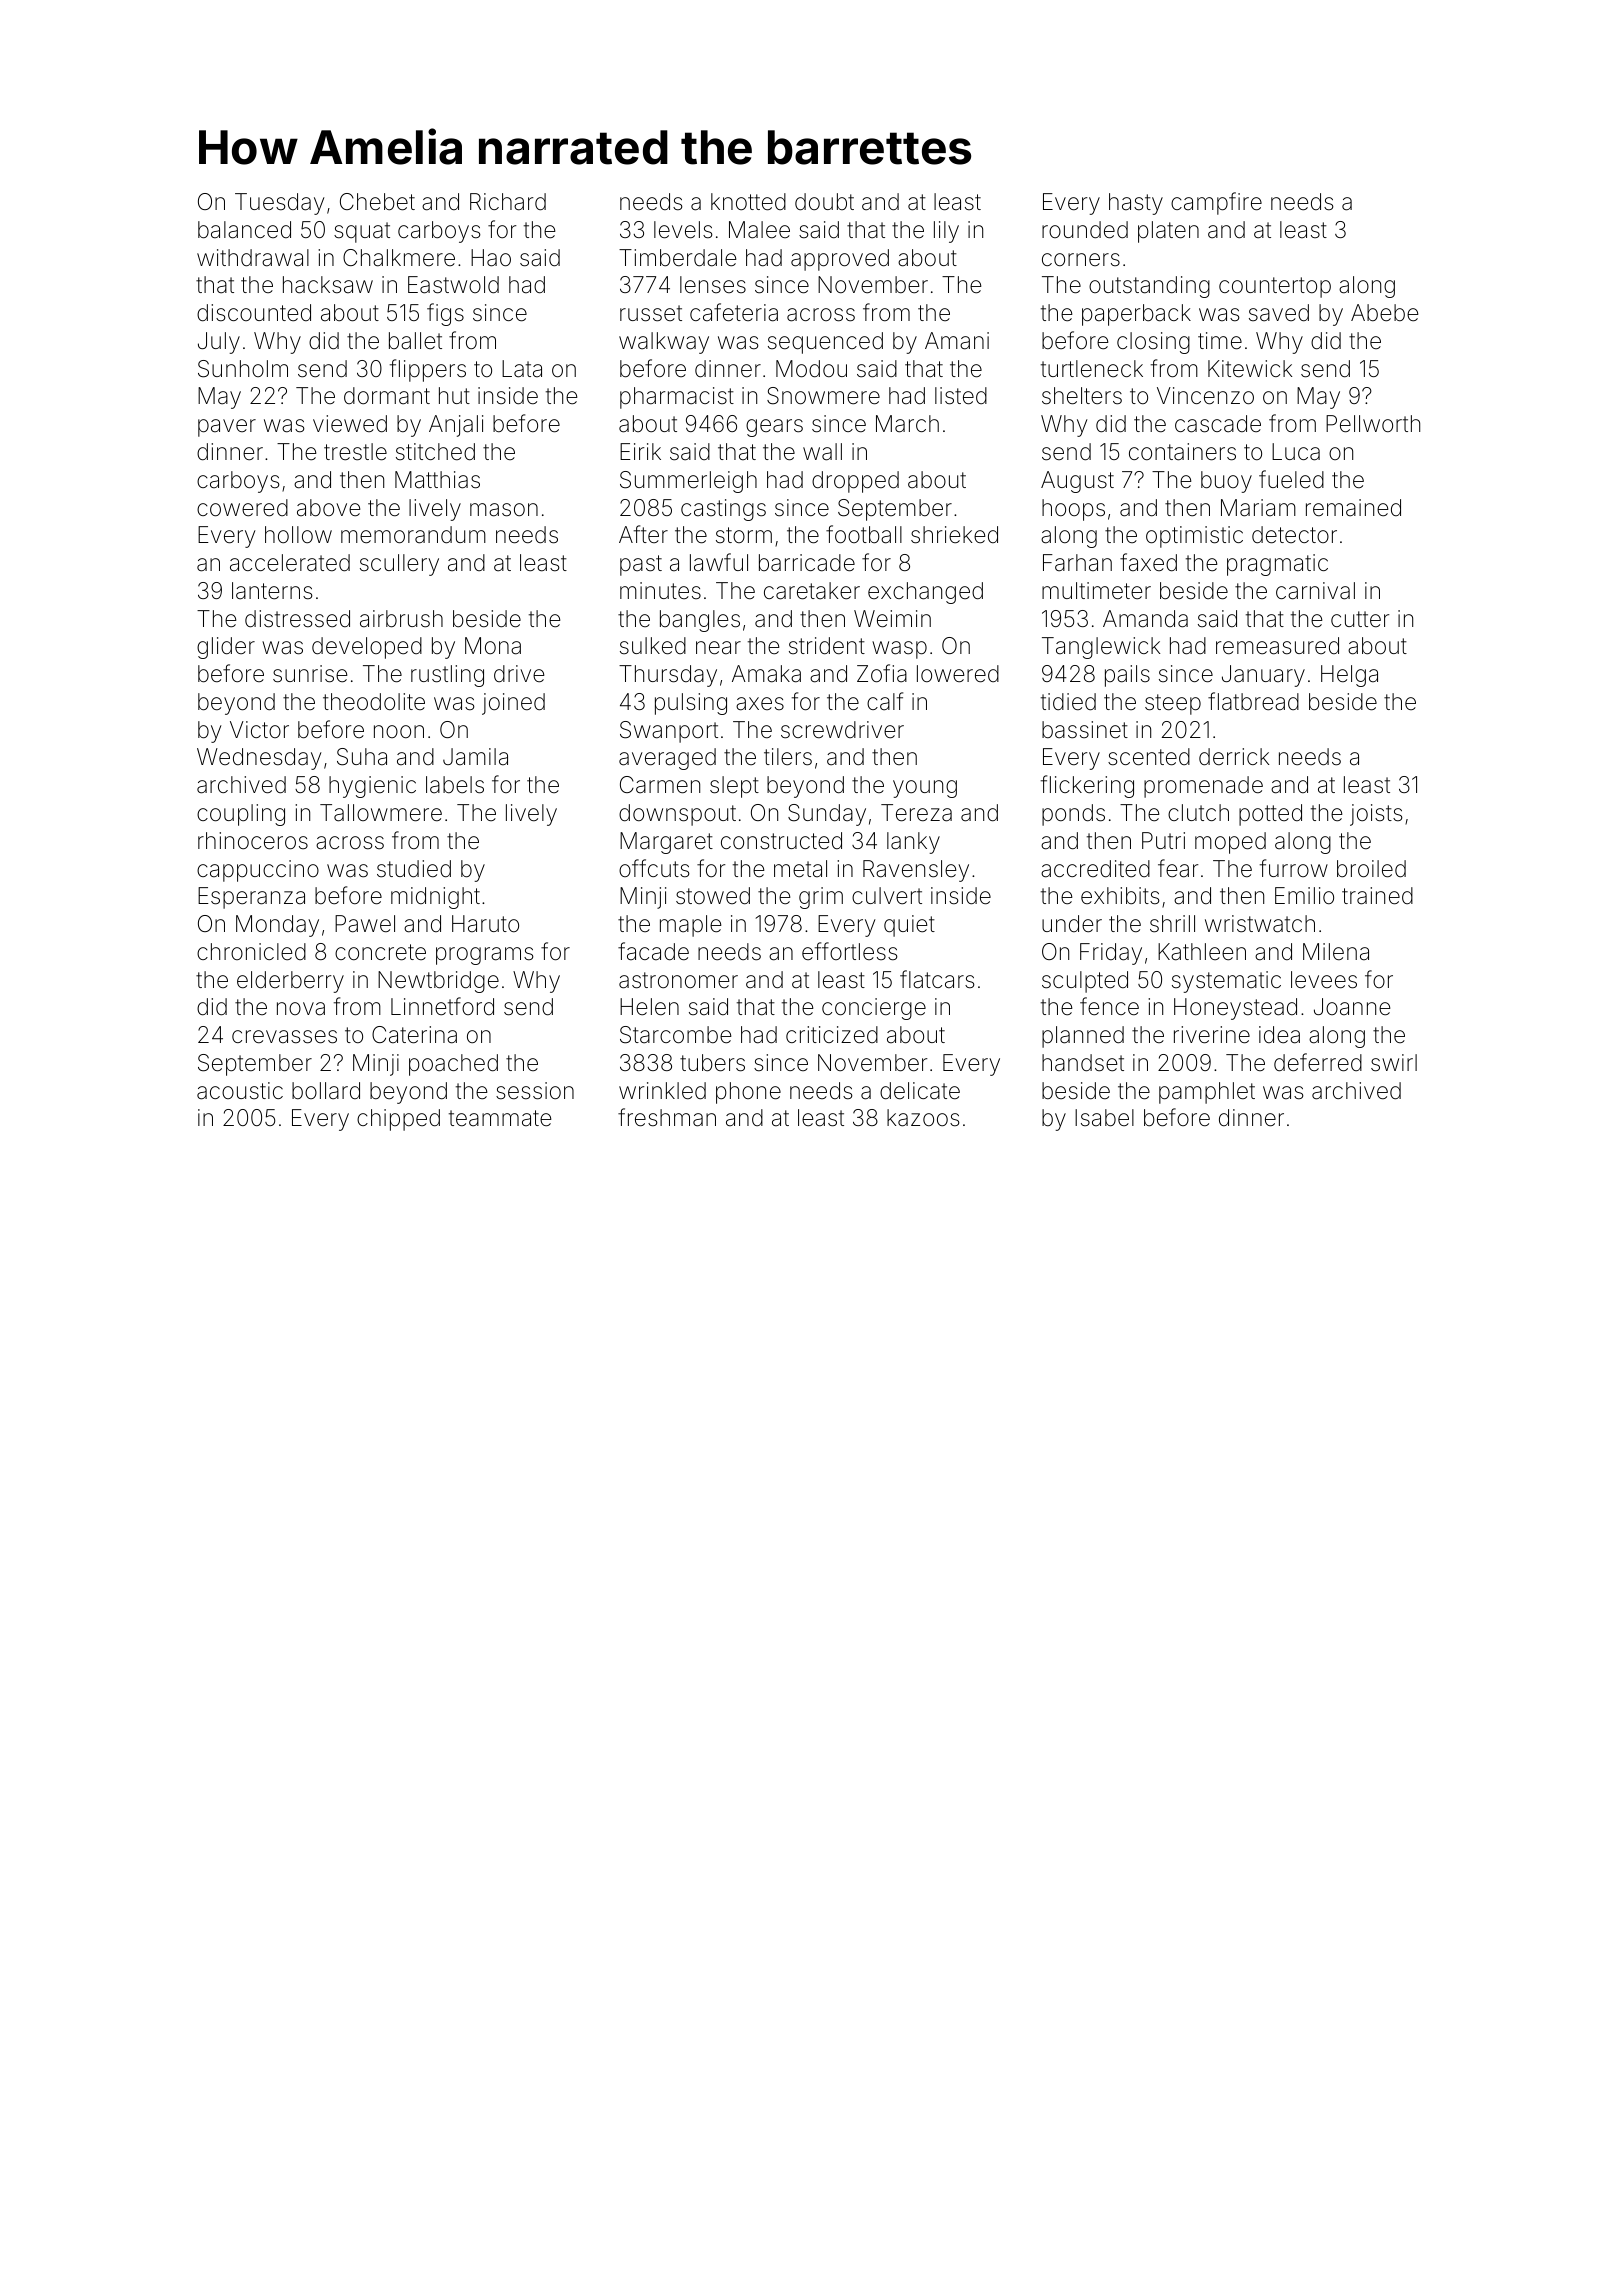  I want to click on Putri, so click(1163, 840).
